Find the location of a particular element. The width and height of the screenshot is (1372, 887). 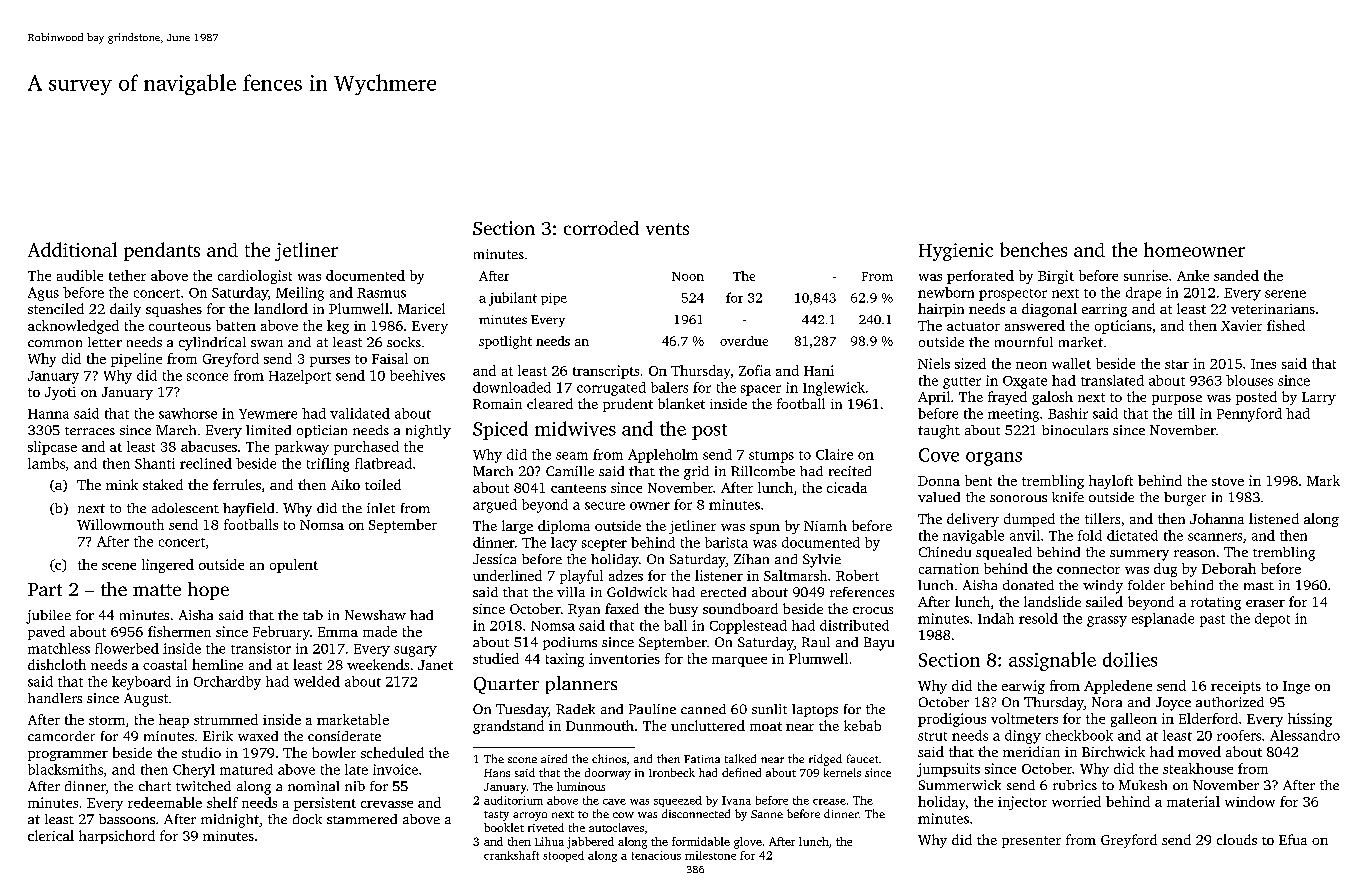

seam is located at coordinates (572, 456).
